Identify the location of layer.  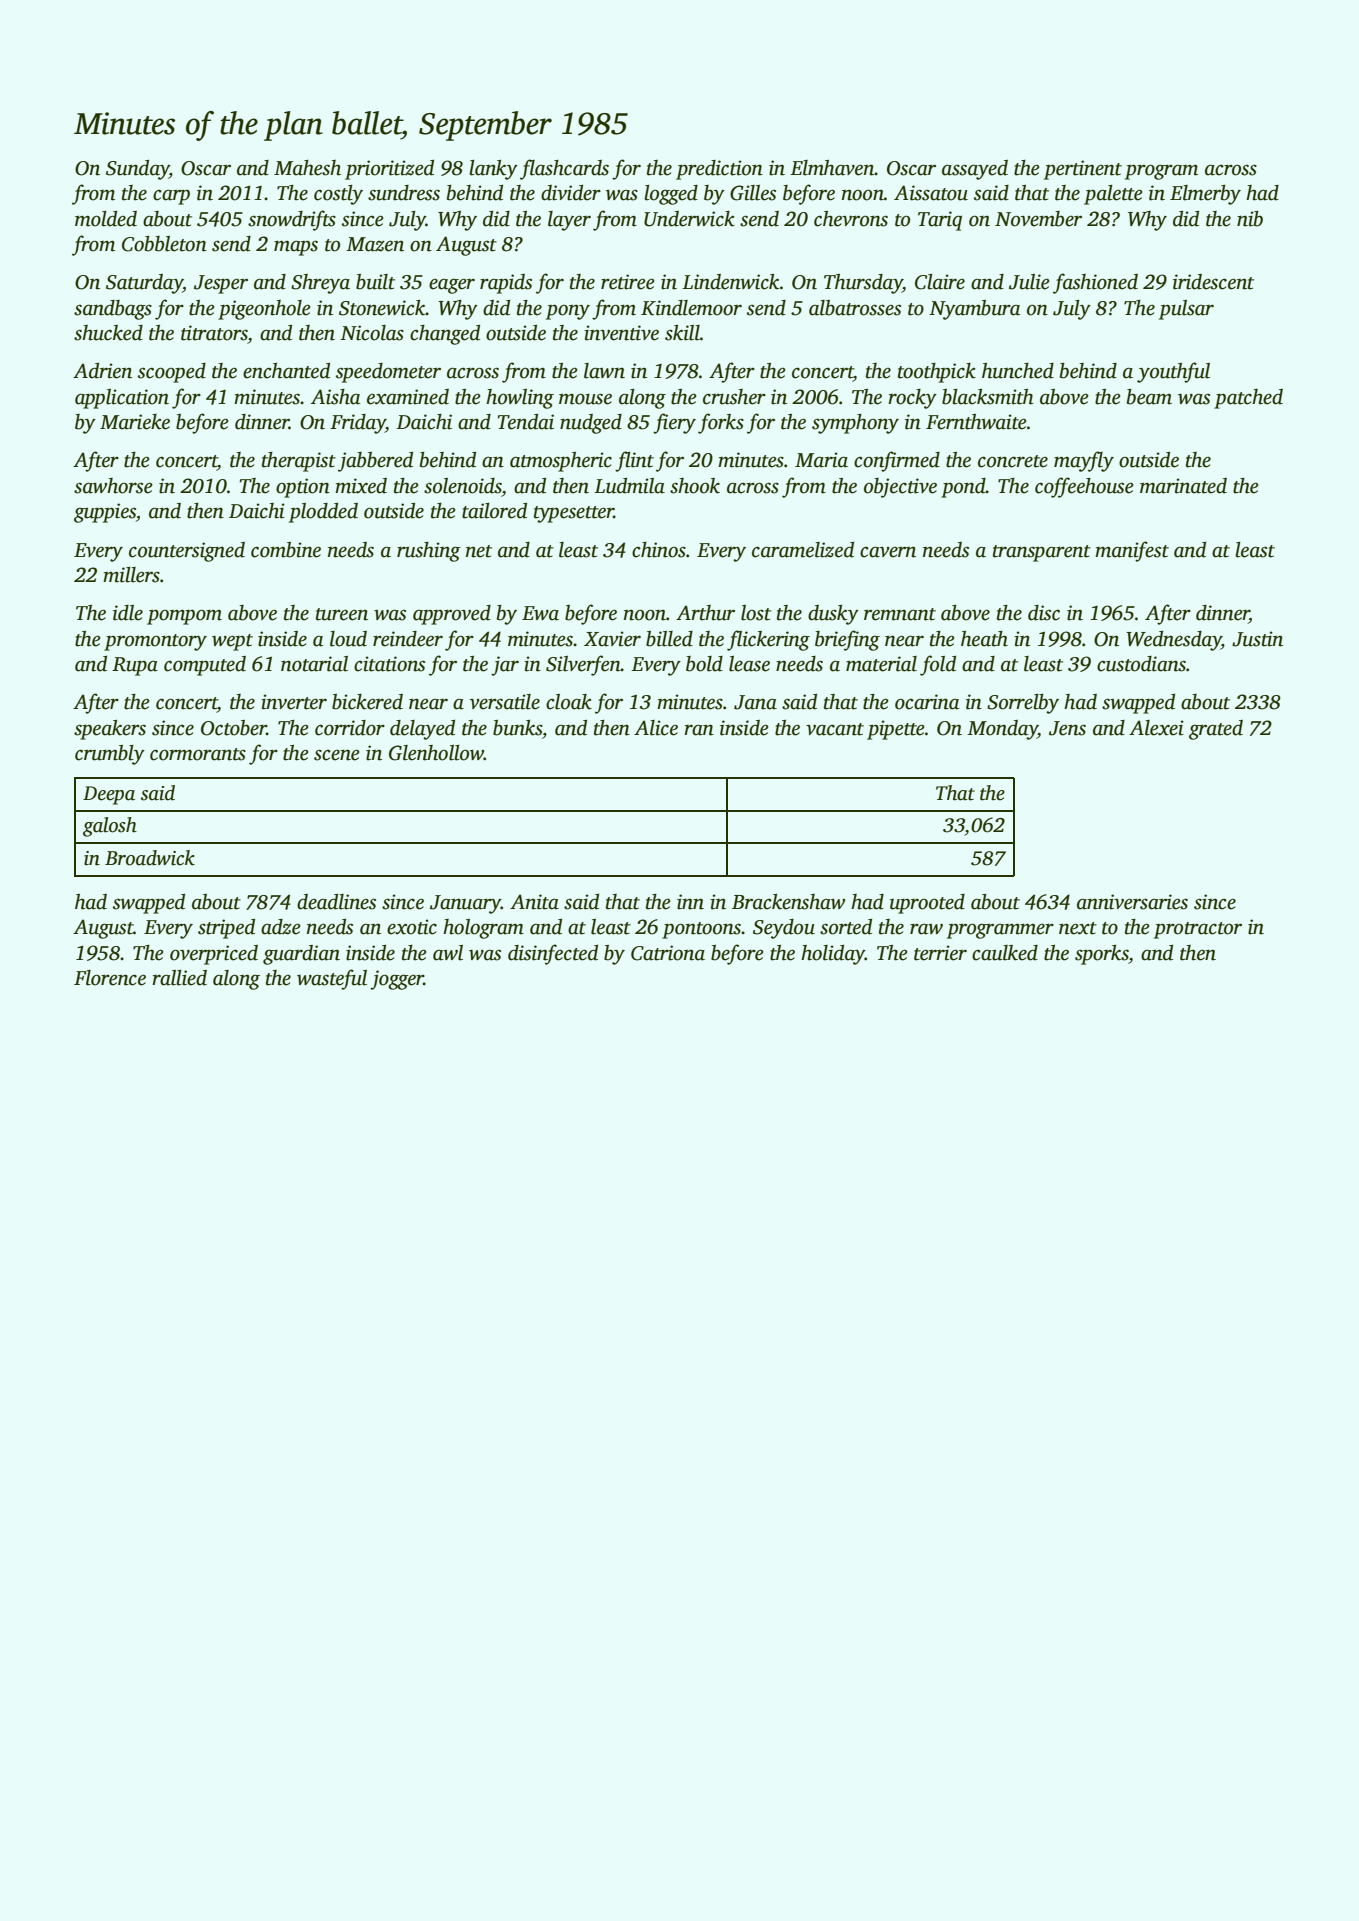
(569, 221).
